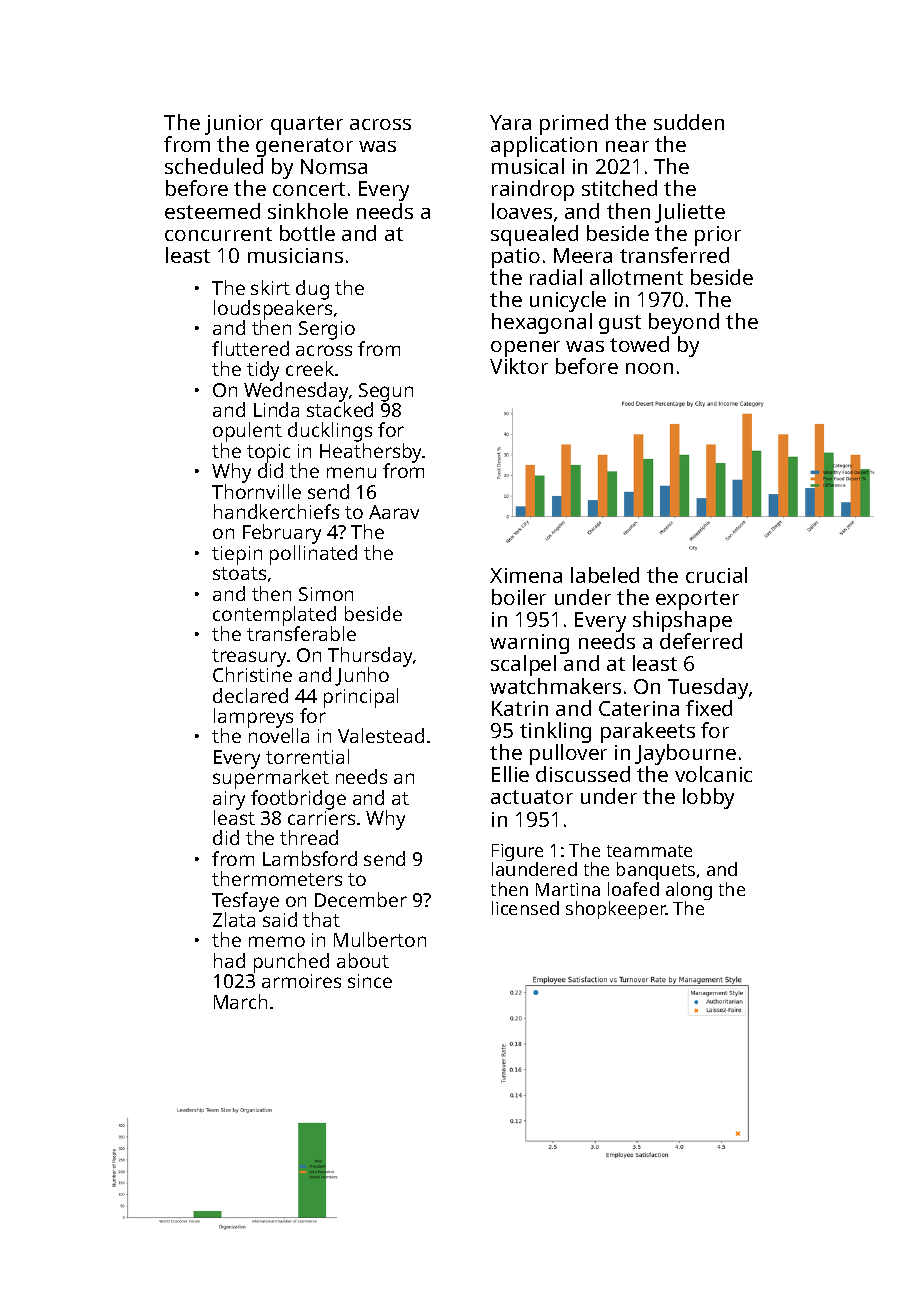  Describe the element at coordinates (307, 233) in the image. I see `bottle` at that location.
